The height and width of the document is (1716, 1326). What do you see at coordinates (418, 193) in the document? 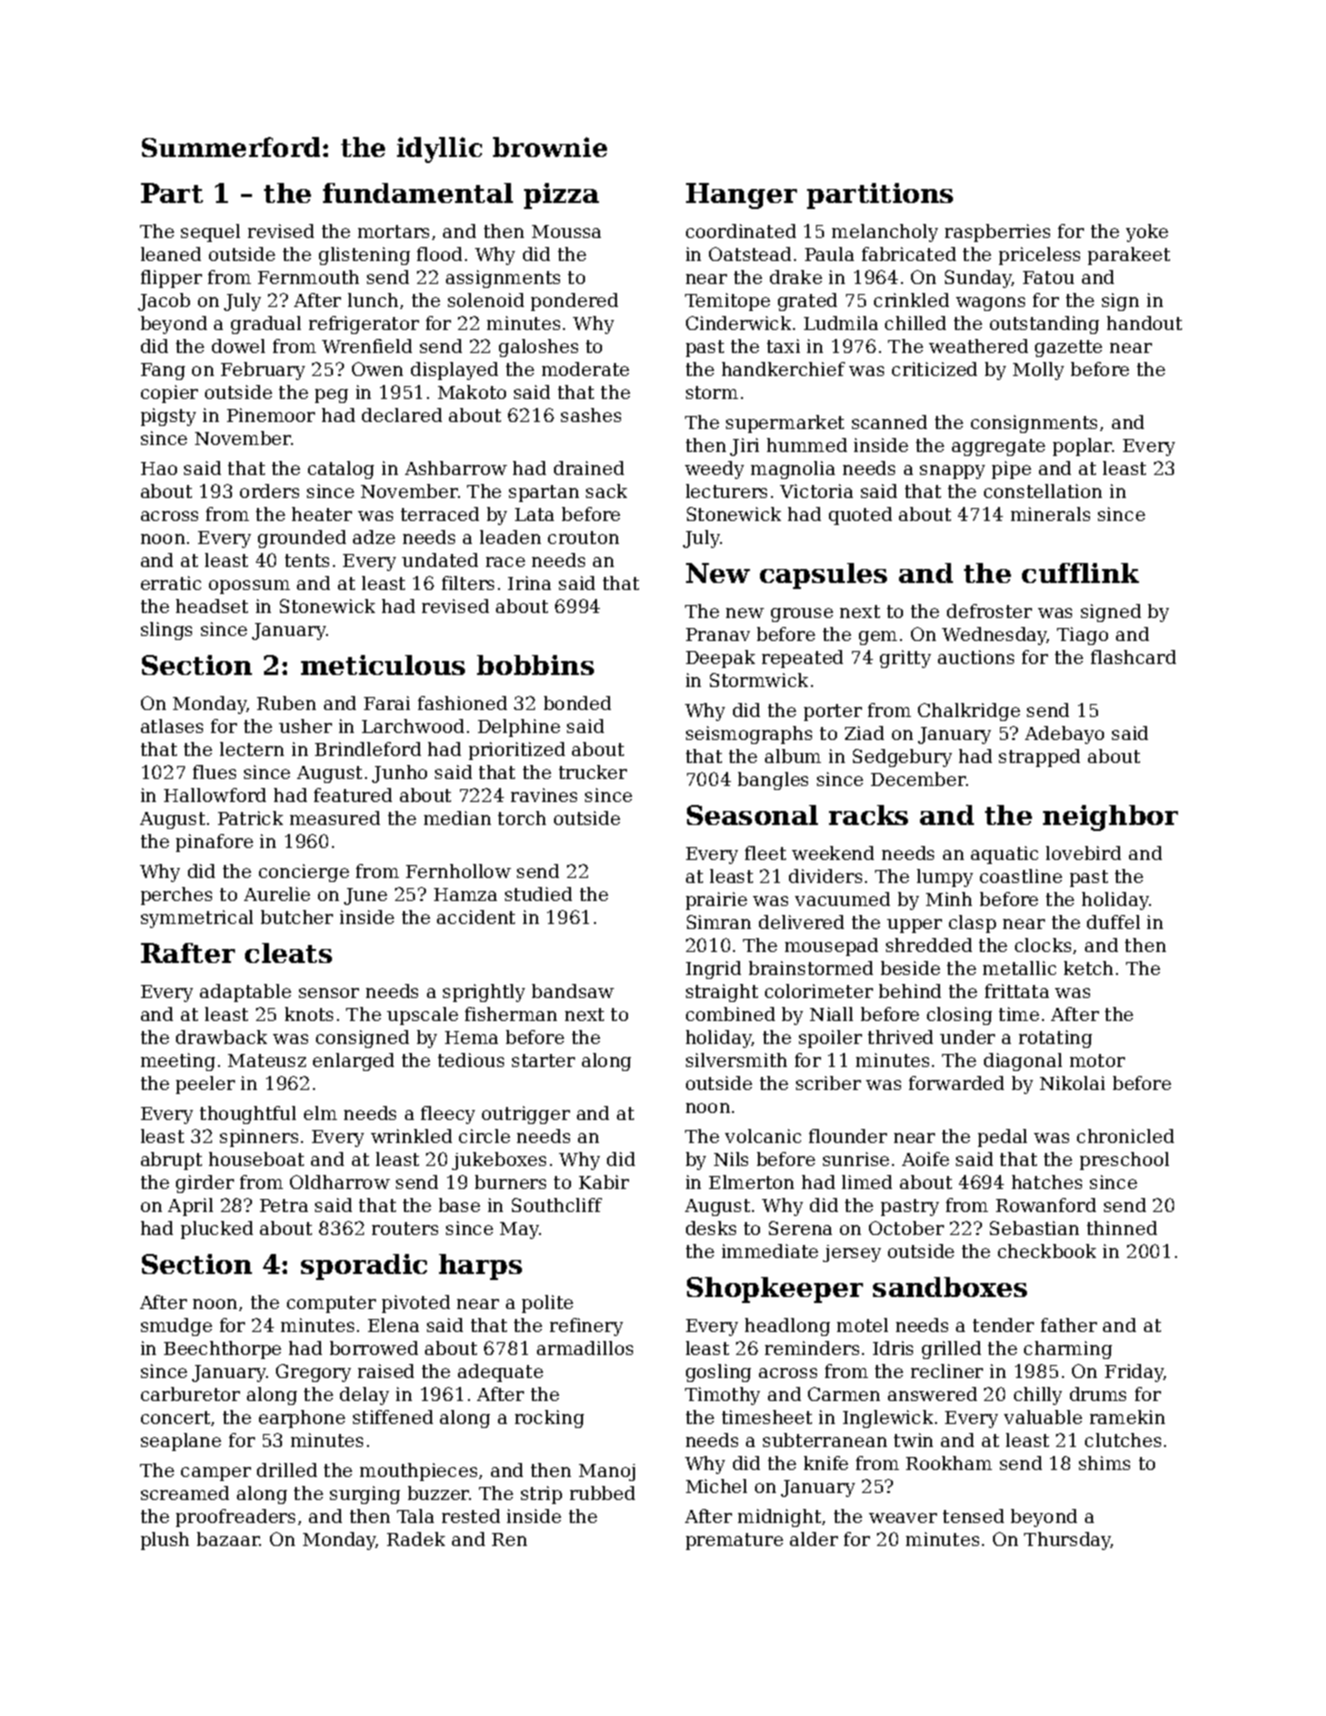
I see `fundamental` at bounding box center [418, 193].
